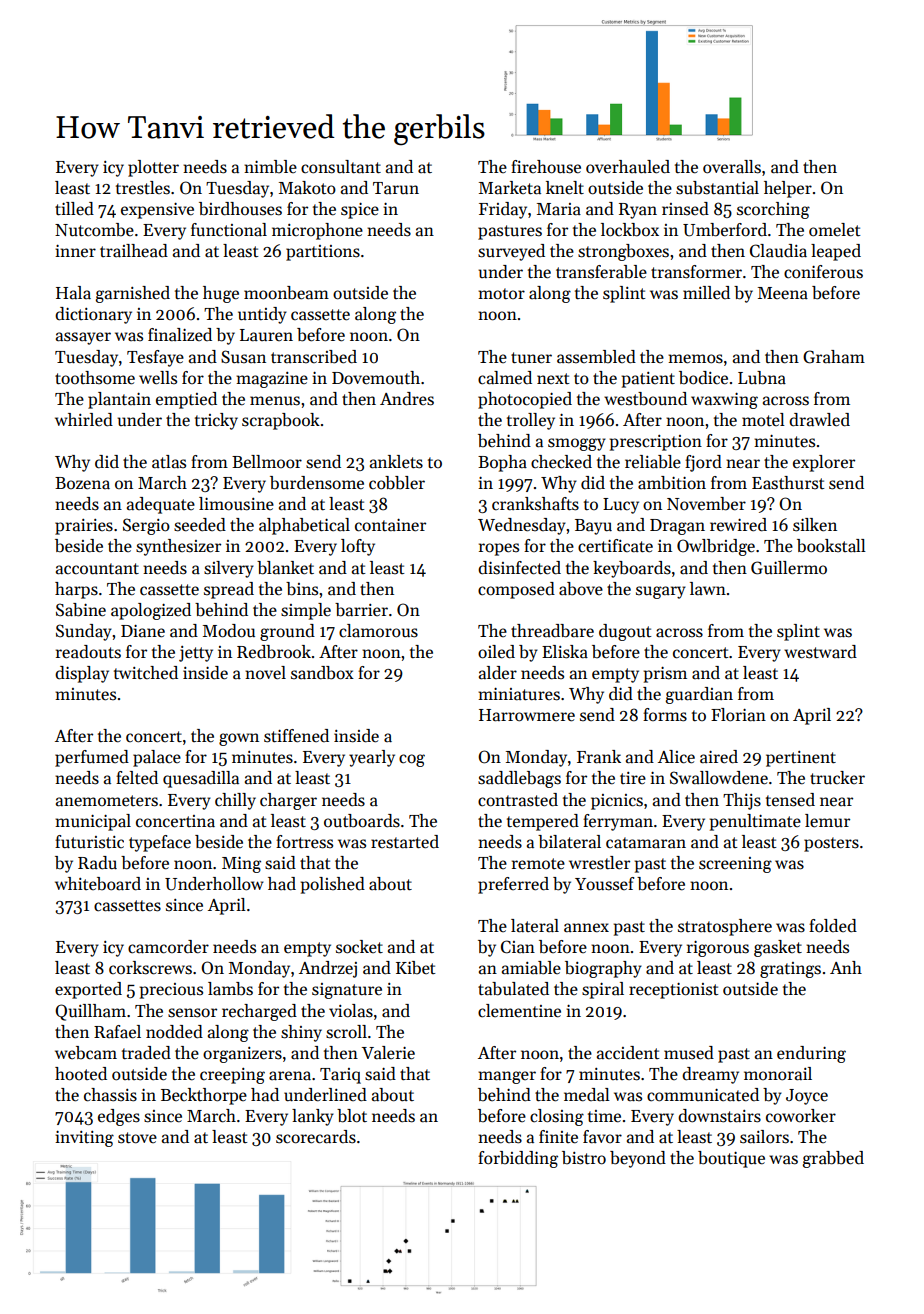  Describe the element at coordinates (801, 759) in the screenshot. I see `pertinent` at that location.
